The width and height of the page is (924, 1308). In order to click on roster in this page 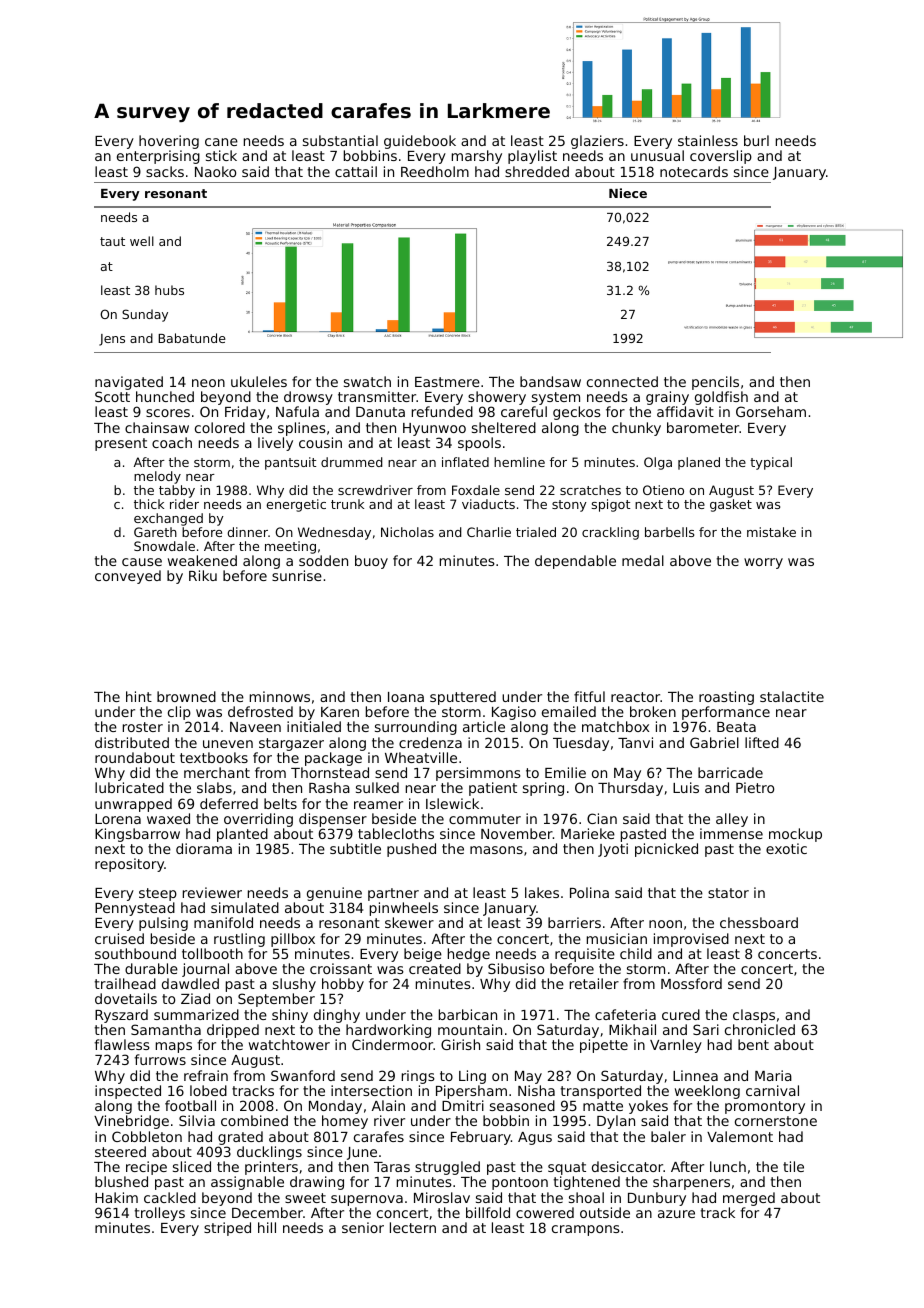, I will do `click(143, 727)`.
